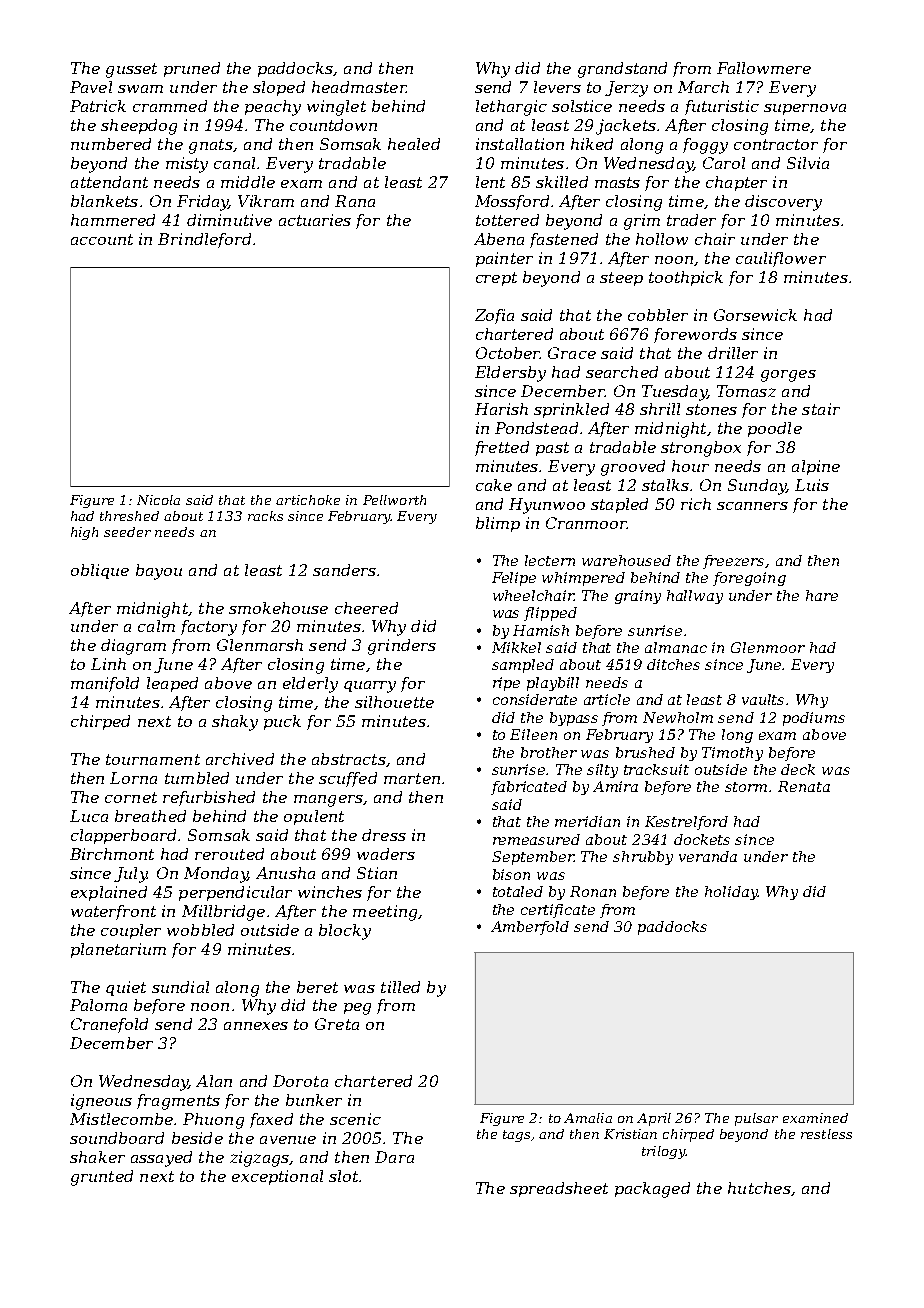 Image resolution: width=924 pixels, height=1308 pixels. Describe the element at coordinates (355, 201) in the screenshot. I see `Rana` at that location.
